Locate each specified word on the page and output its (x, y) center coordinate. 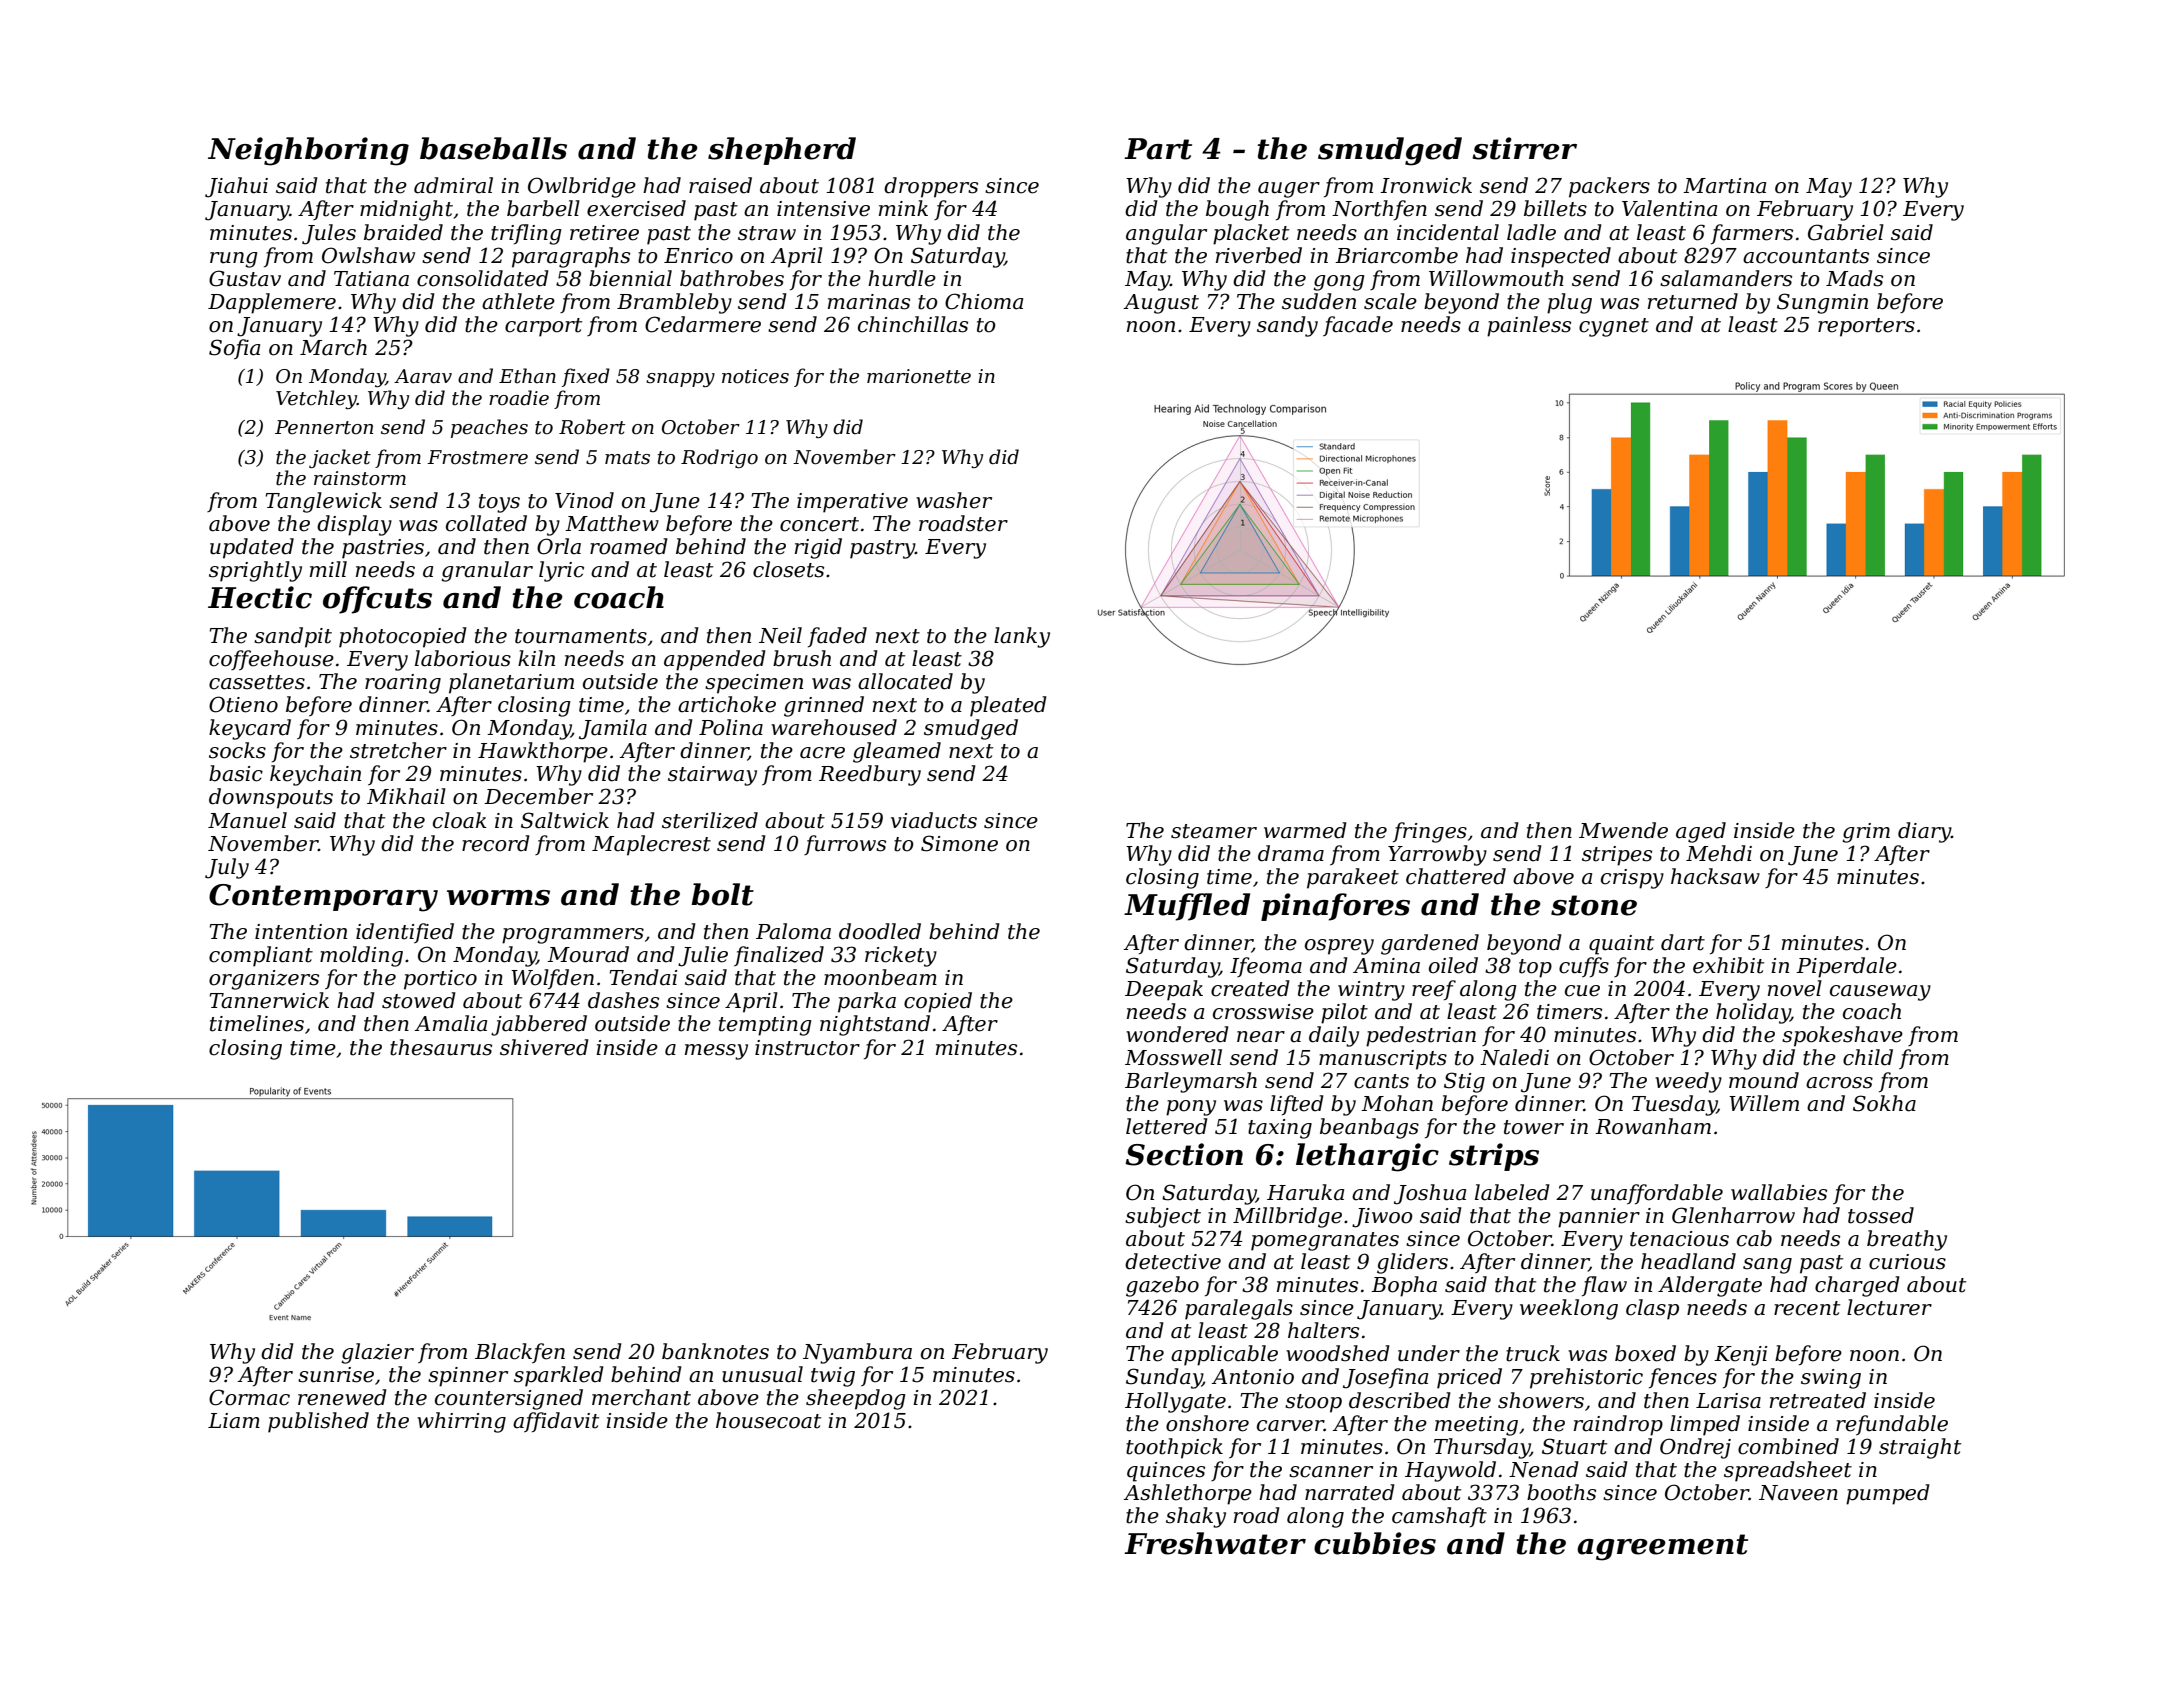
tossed (1881, 1215)
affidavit (556, 1422)
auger (1289, 190)
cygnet (1614, 327)
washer (954, 500)
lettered (1167, 1126)
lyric (561, 571)
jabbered (539, 1025)
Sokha (1884, 1103)
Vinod (584, 500)
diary (1924, 832)
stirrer (1525, 148)
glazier (377, 1353)
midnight (406, 210)
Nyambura (857, 1353)
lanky (1022, 637)
